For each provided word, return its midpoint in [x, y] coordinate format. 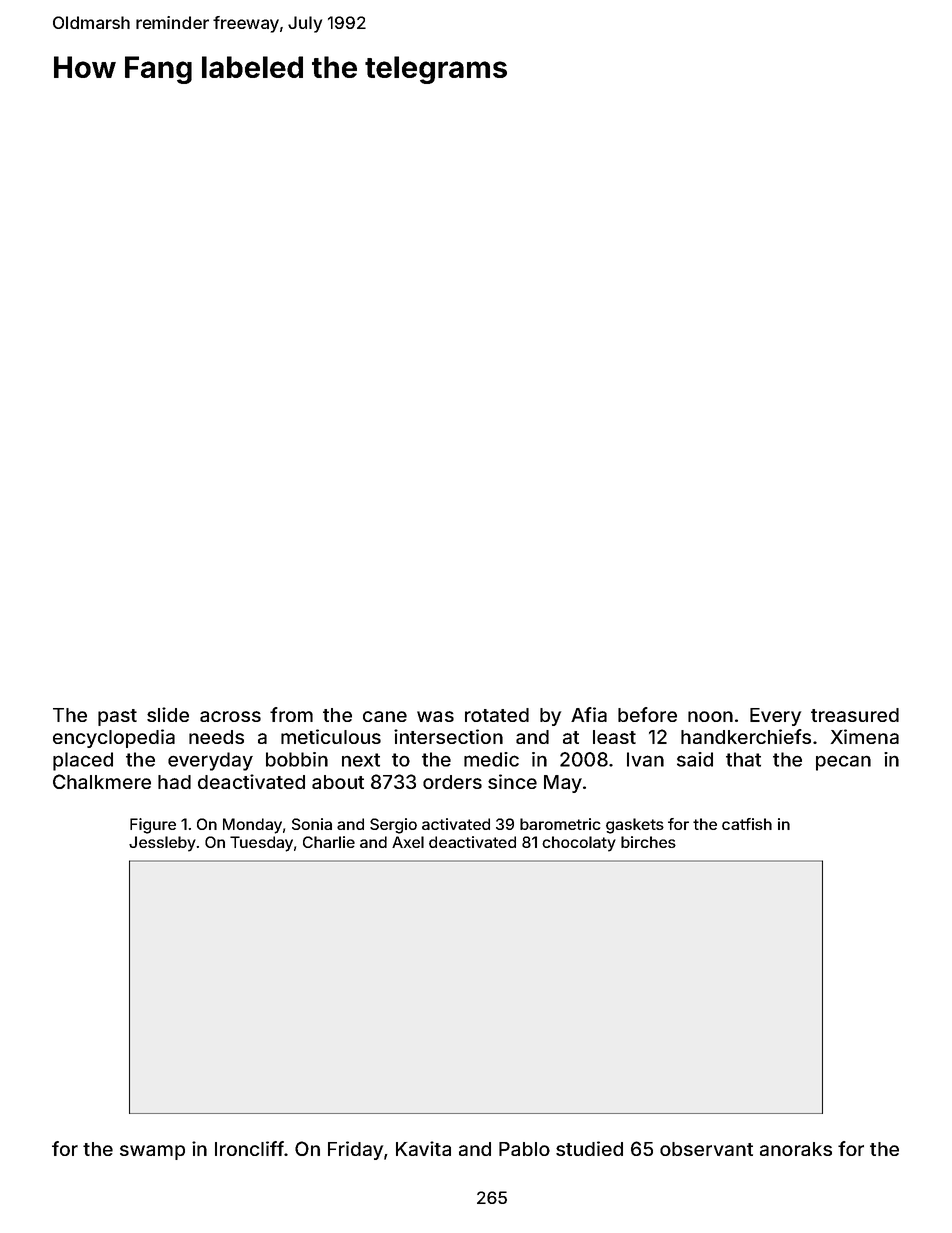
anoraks [796, 1149]
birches [648, 842]
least [614, 737]
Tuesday [261, 844]
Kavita [423, 1148]
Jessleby [162, 844]
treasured [855, 715]
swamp [152, 1152]
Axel [408, 842]
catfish [747, 824]
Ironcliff [249, 1148]
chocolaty [579, 844]
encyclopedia [114, 738]
